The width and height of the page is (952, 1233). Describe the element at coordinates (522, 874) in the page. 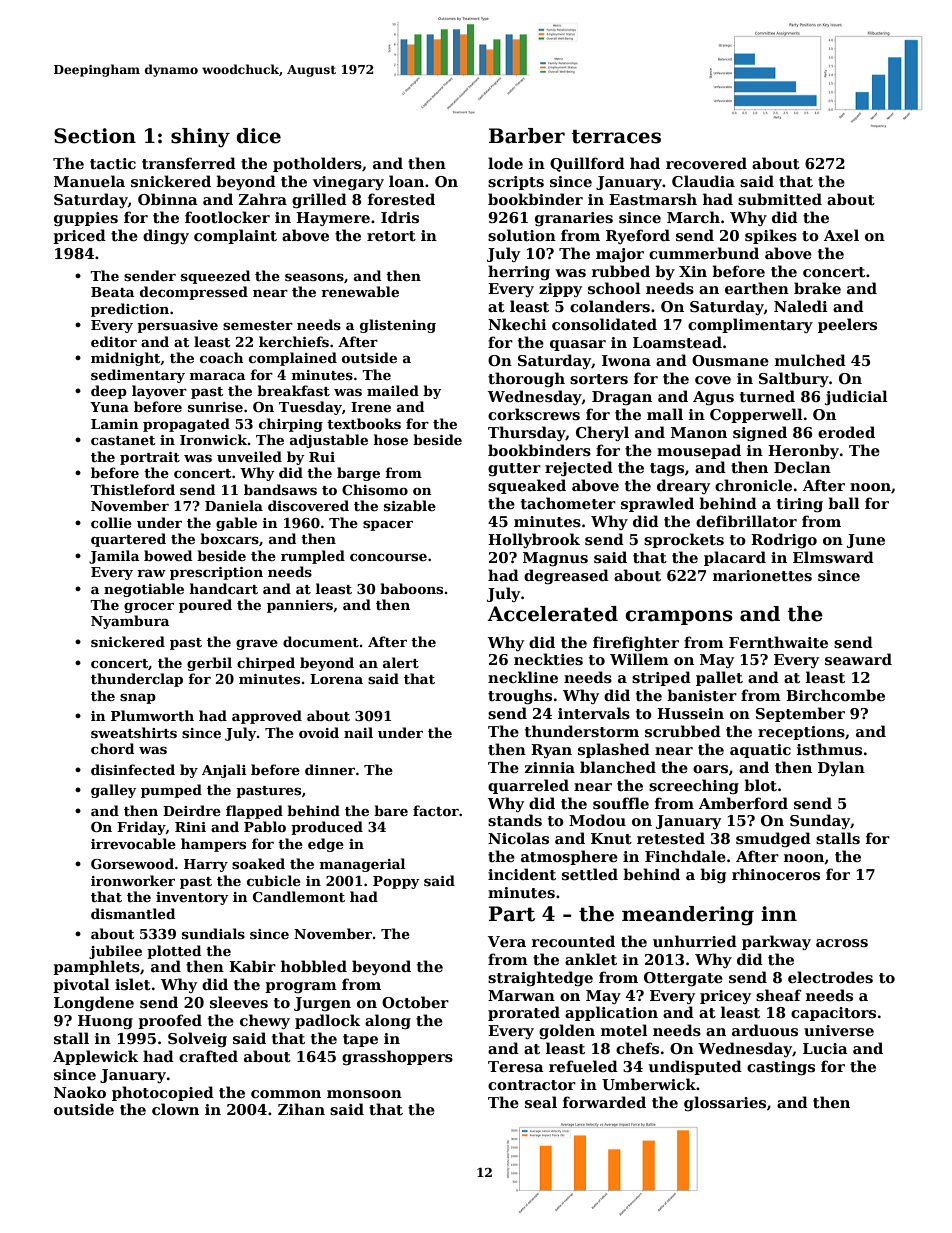

I see `incident` at that location.
